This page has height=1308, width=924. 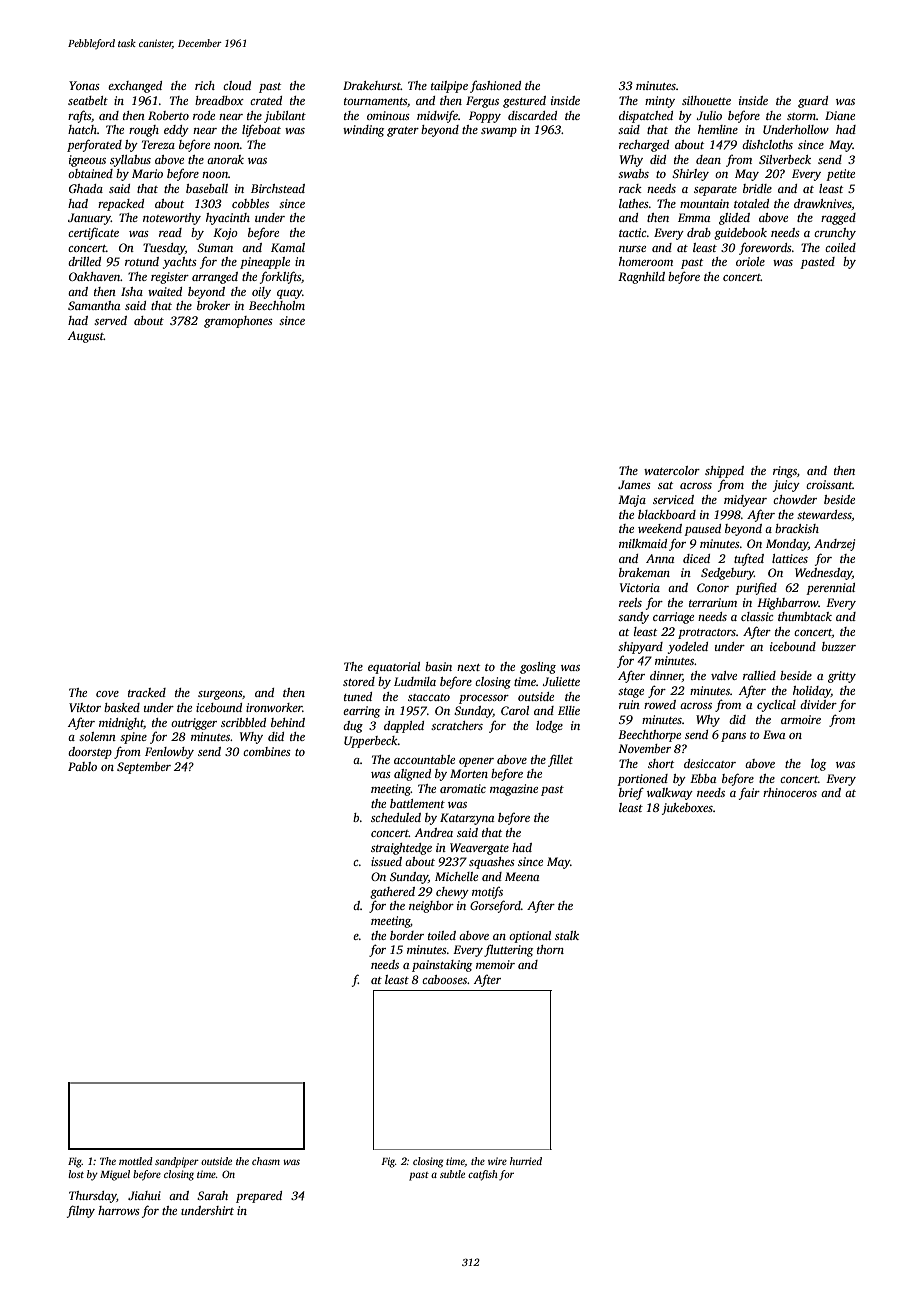 I want to click on Katarzyna, so click(x=467, y=819).
